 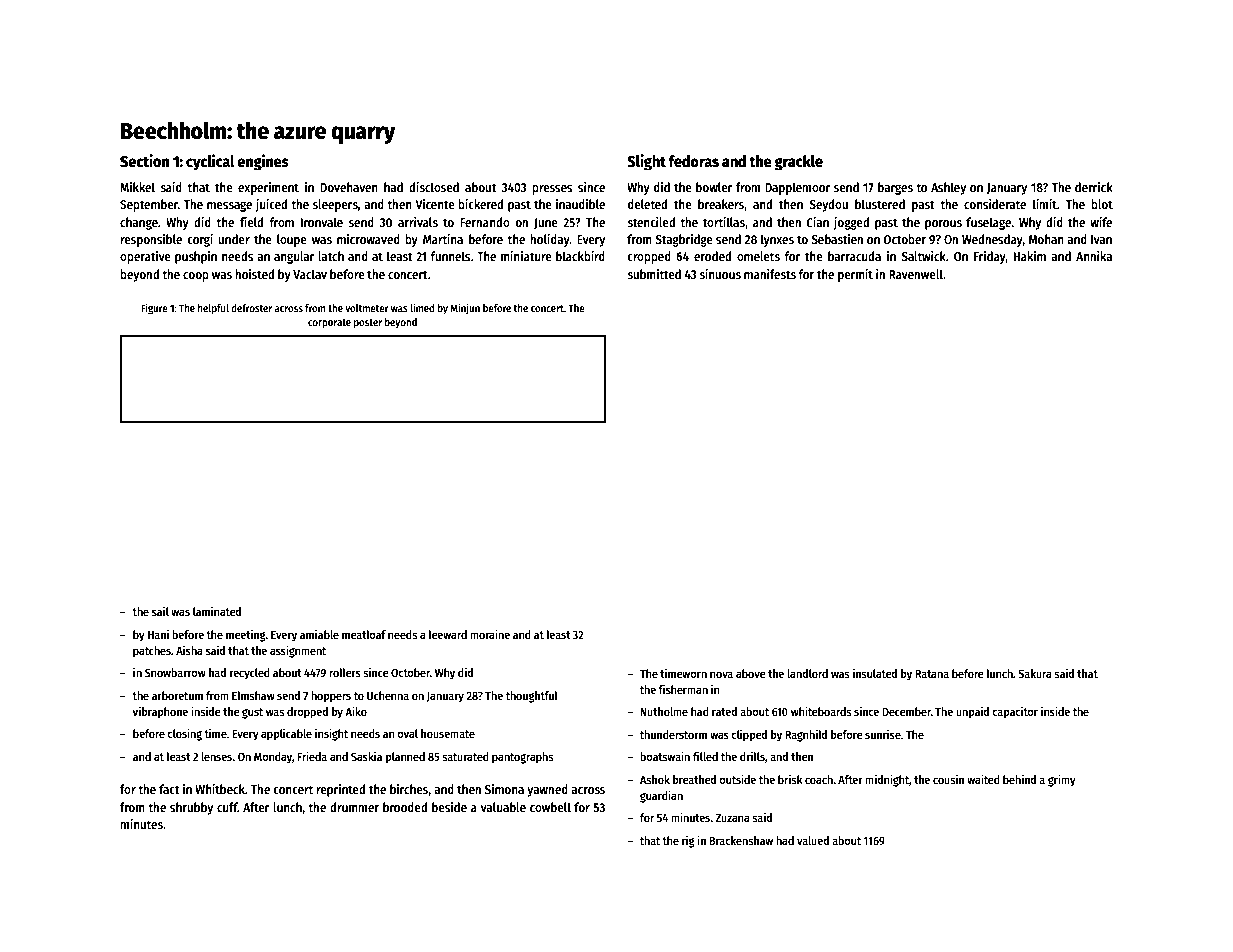 What do you see at coordinates (448, 733) in the screenshot?
I see `housemate` at bounding box center [448, 733].
